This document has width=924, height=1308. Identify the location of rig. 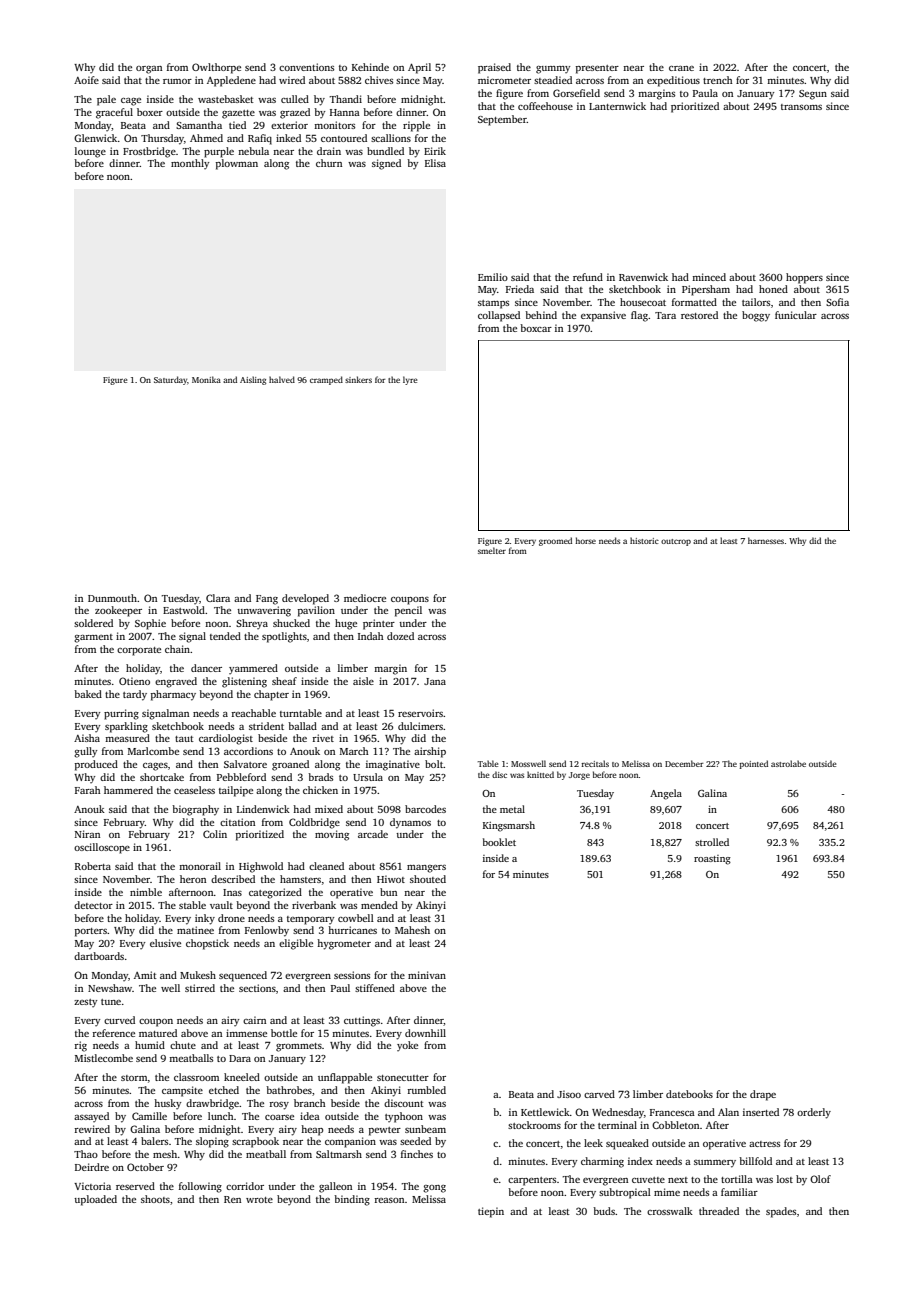
(81, 1046).
